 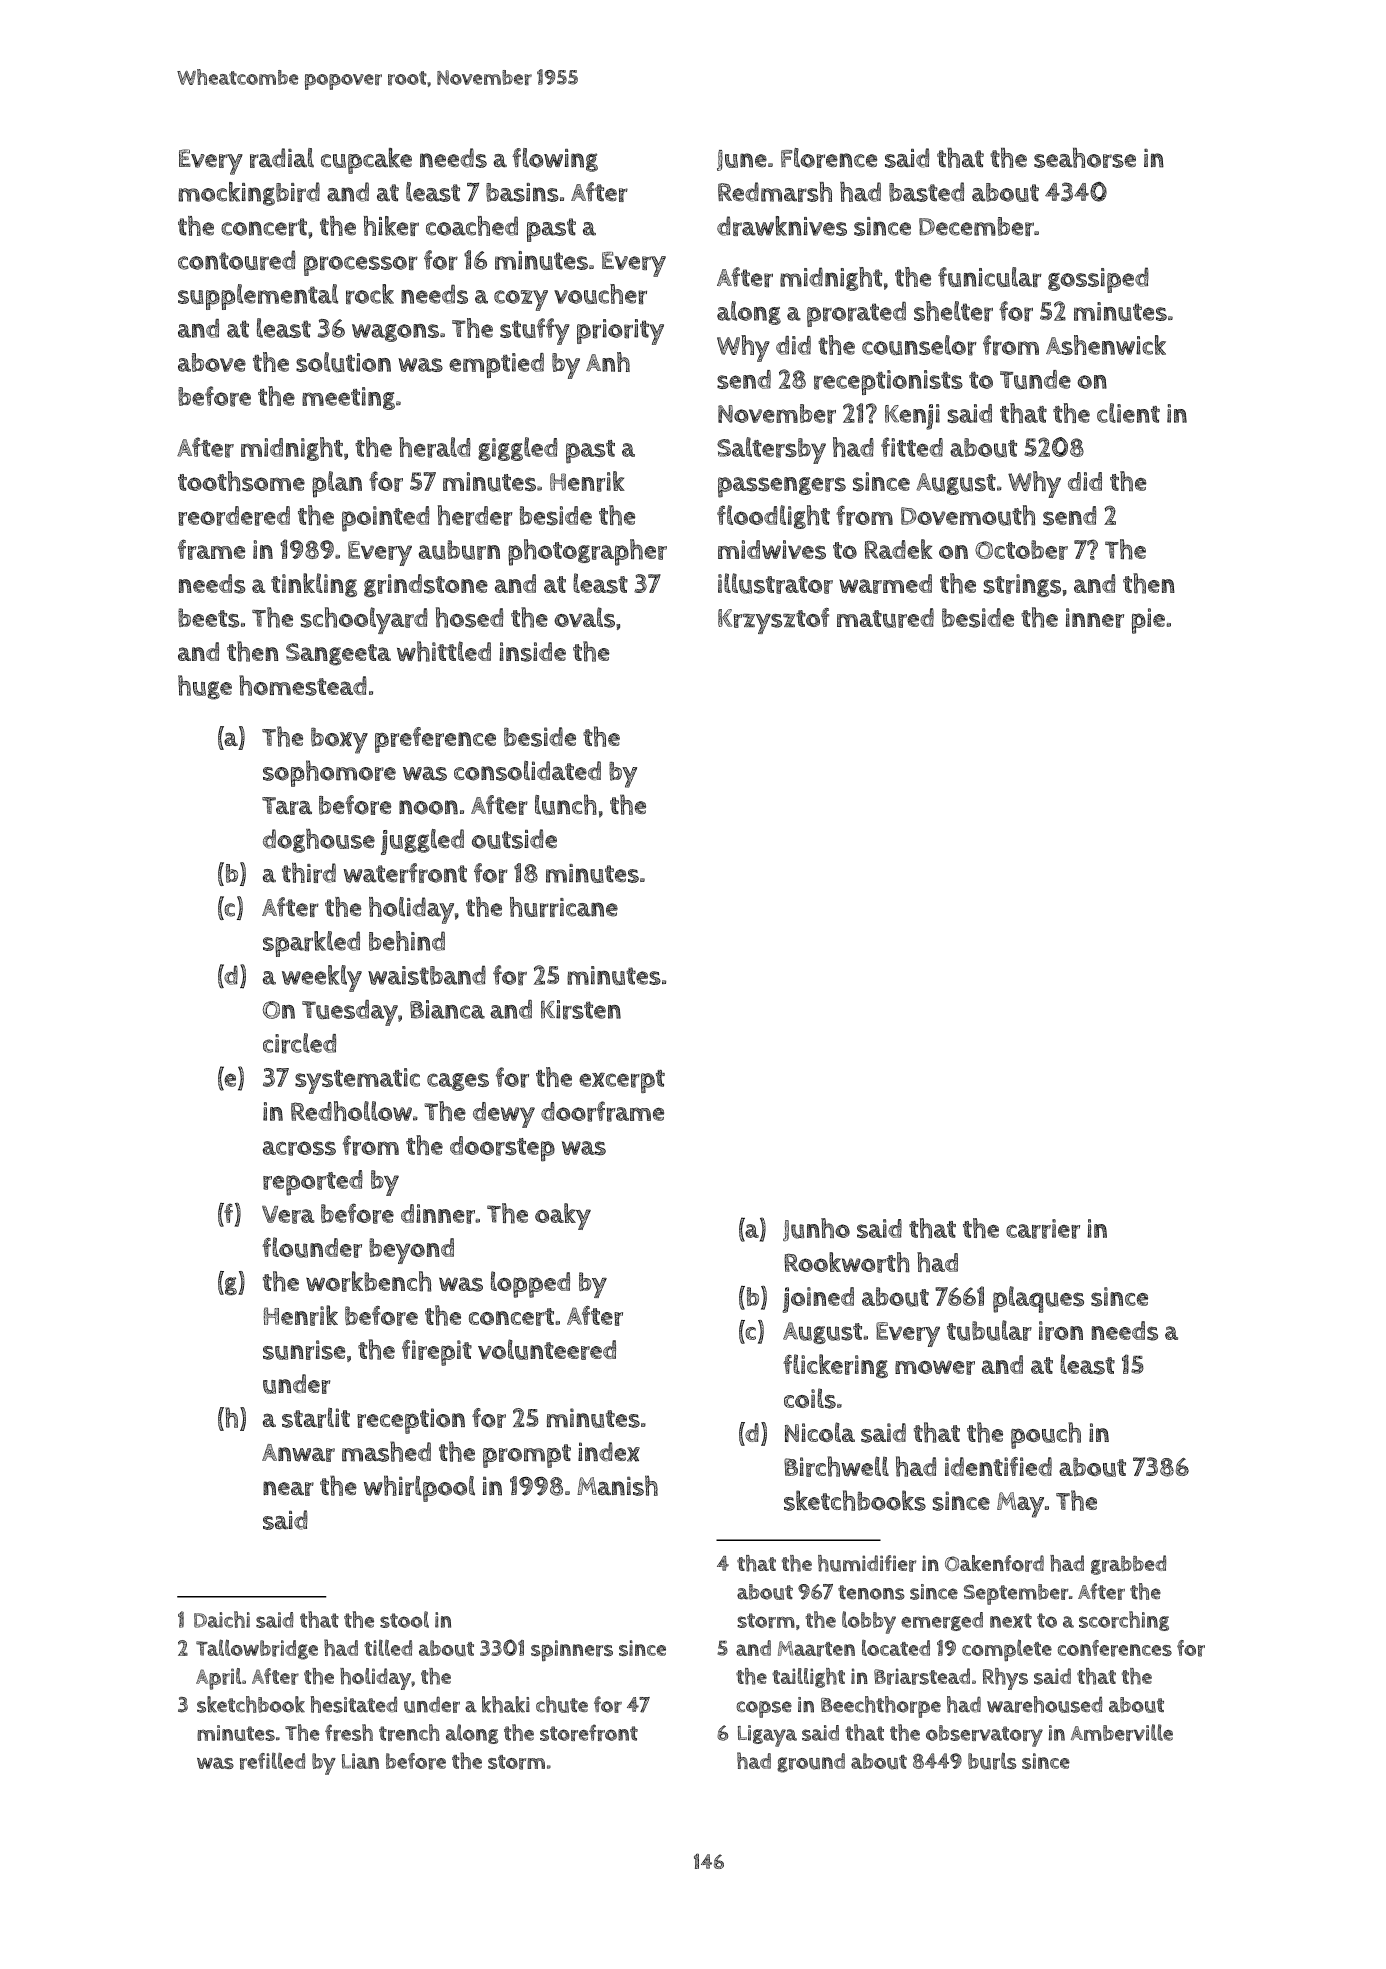 I want to click on refilled, so click(x=272, y=1761).
